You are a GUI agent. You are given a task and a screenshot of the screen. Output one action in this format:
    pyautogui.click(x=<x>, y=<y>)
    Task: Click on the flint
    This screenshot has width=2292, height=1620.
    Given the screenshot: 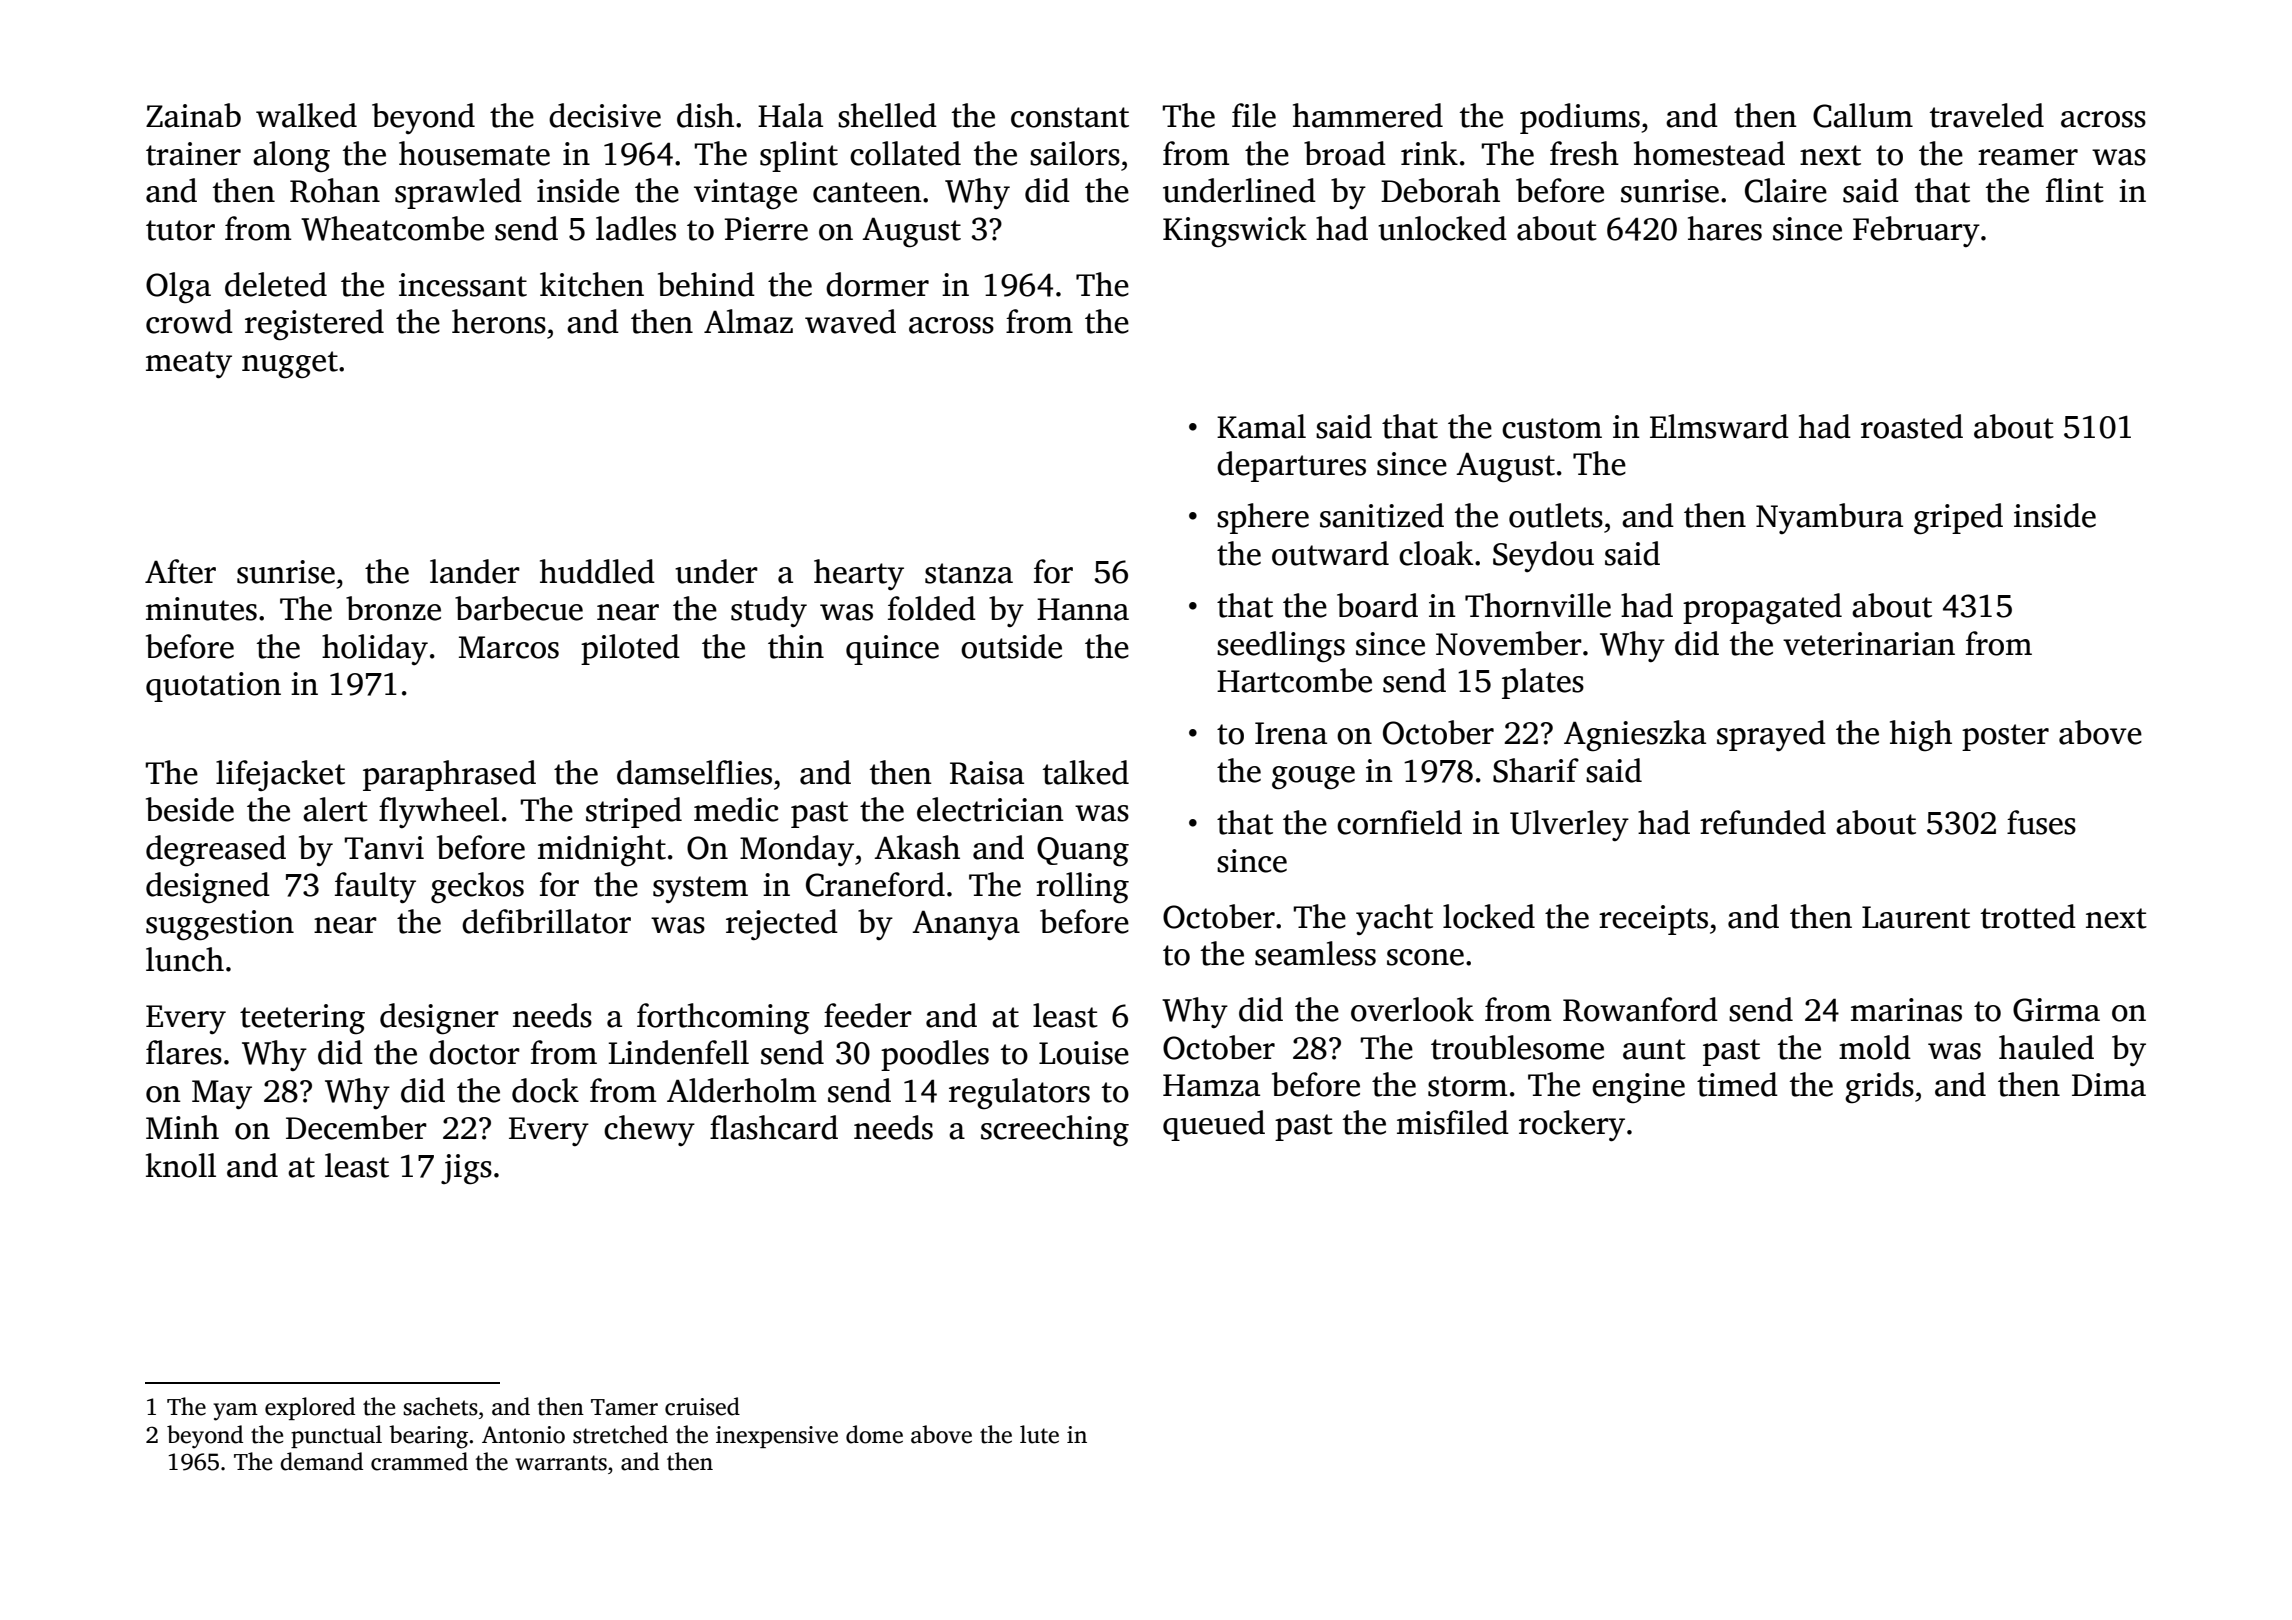 What is the action you would take?
    pyautogui.click(x=2075, y=190)
